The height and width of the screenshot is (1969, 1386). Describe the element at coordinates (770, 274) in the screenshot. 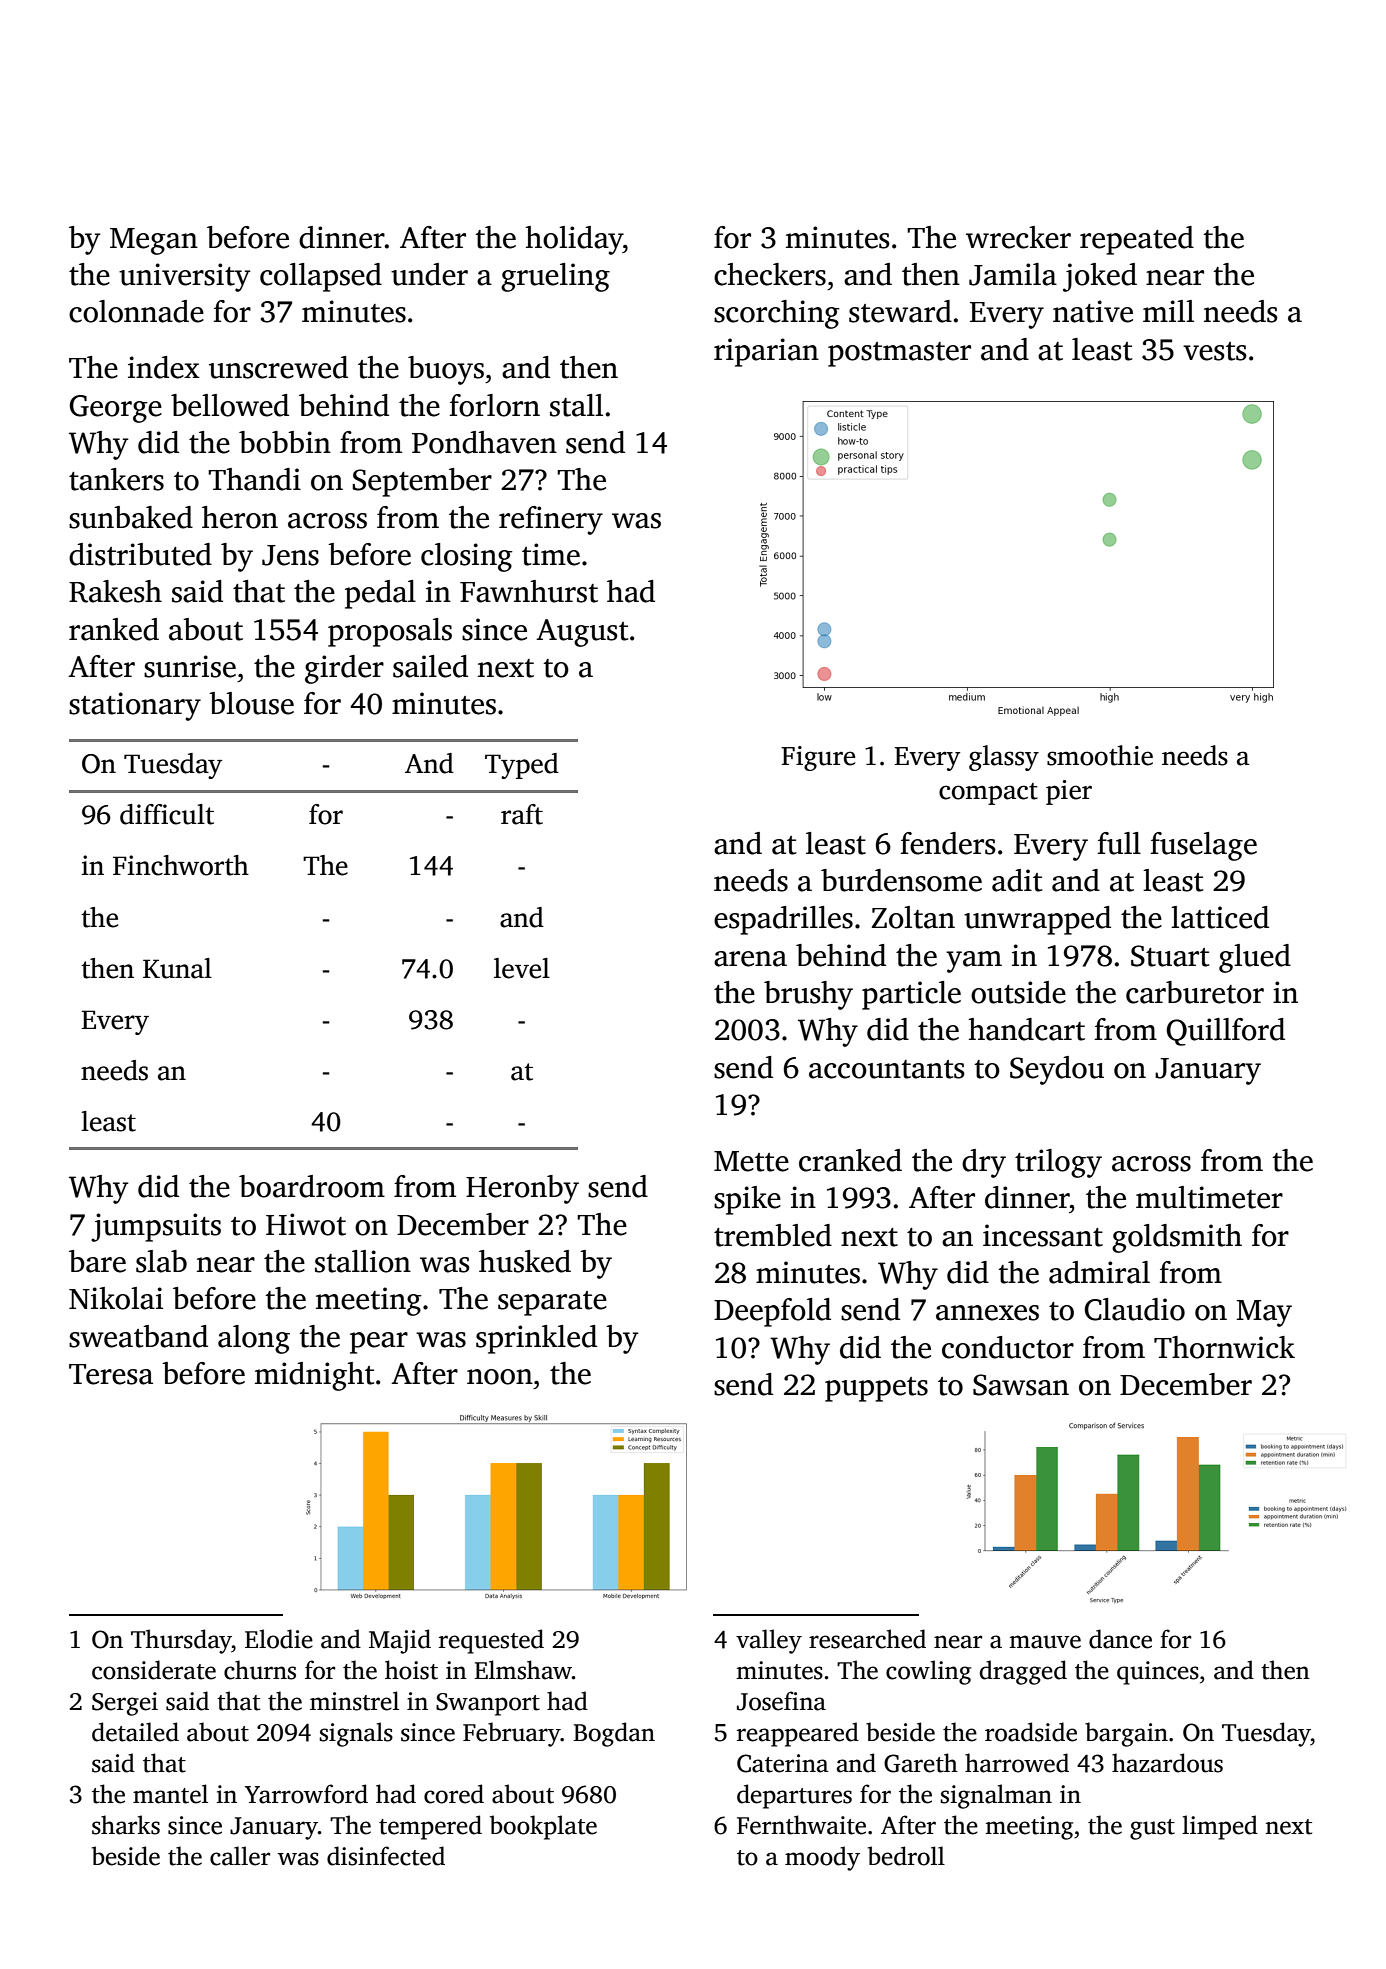

I see `checkers` at that location.
